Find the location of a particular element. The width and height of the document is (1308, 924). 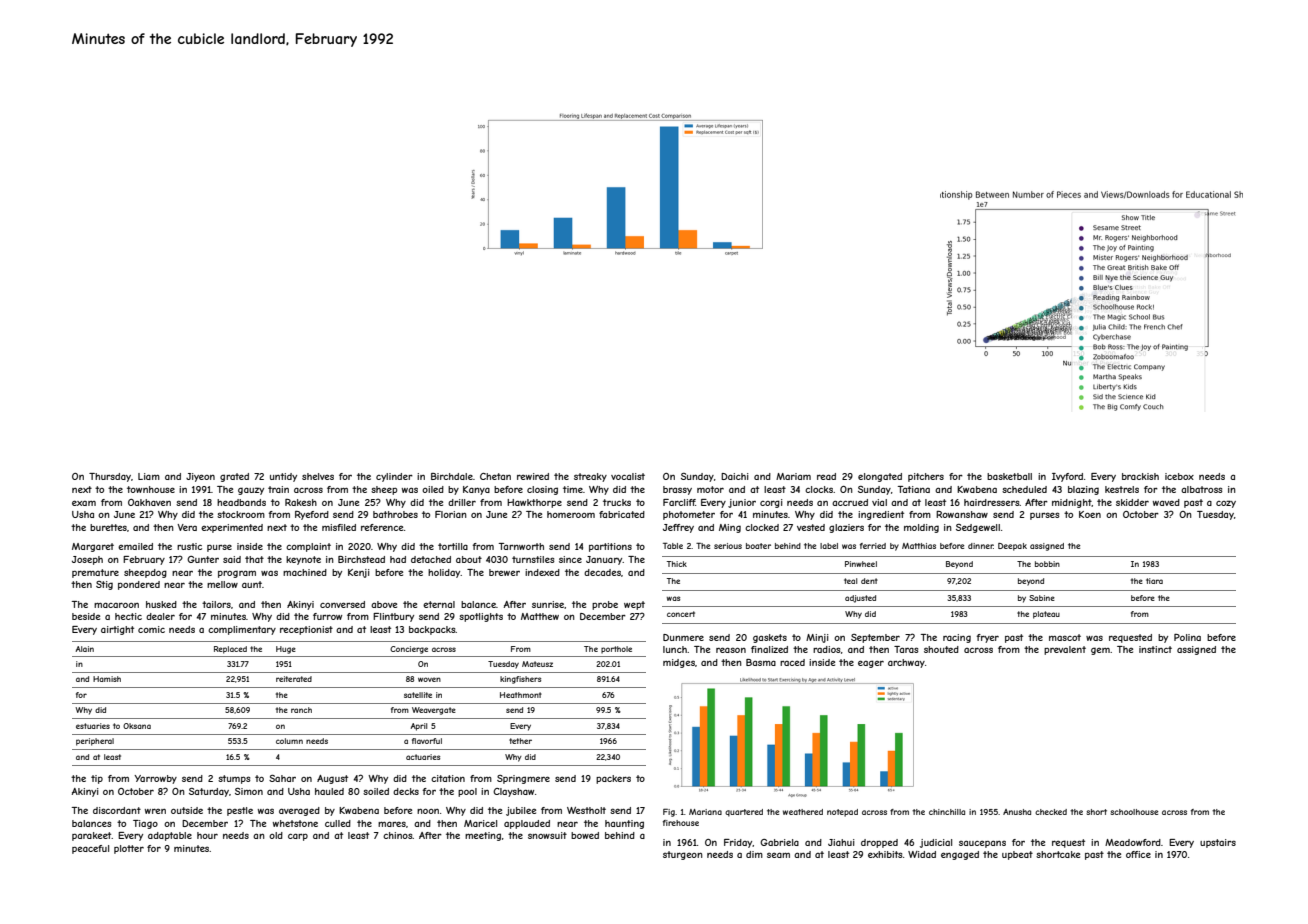

Sabine is located at coordinates (1042, 598).
